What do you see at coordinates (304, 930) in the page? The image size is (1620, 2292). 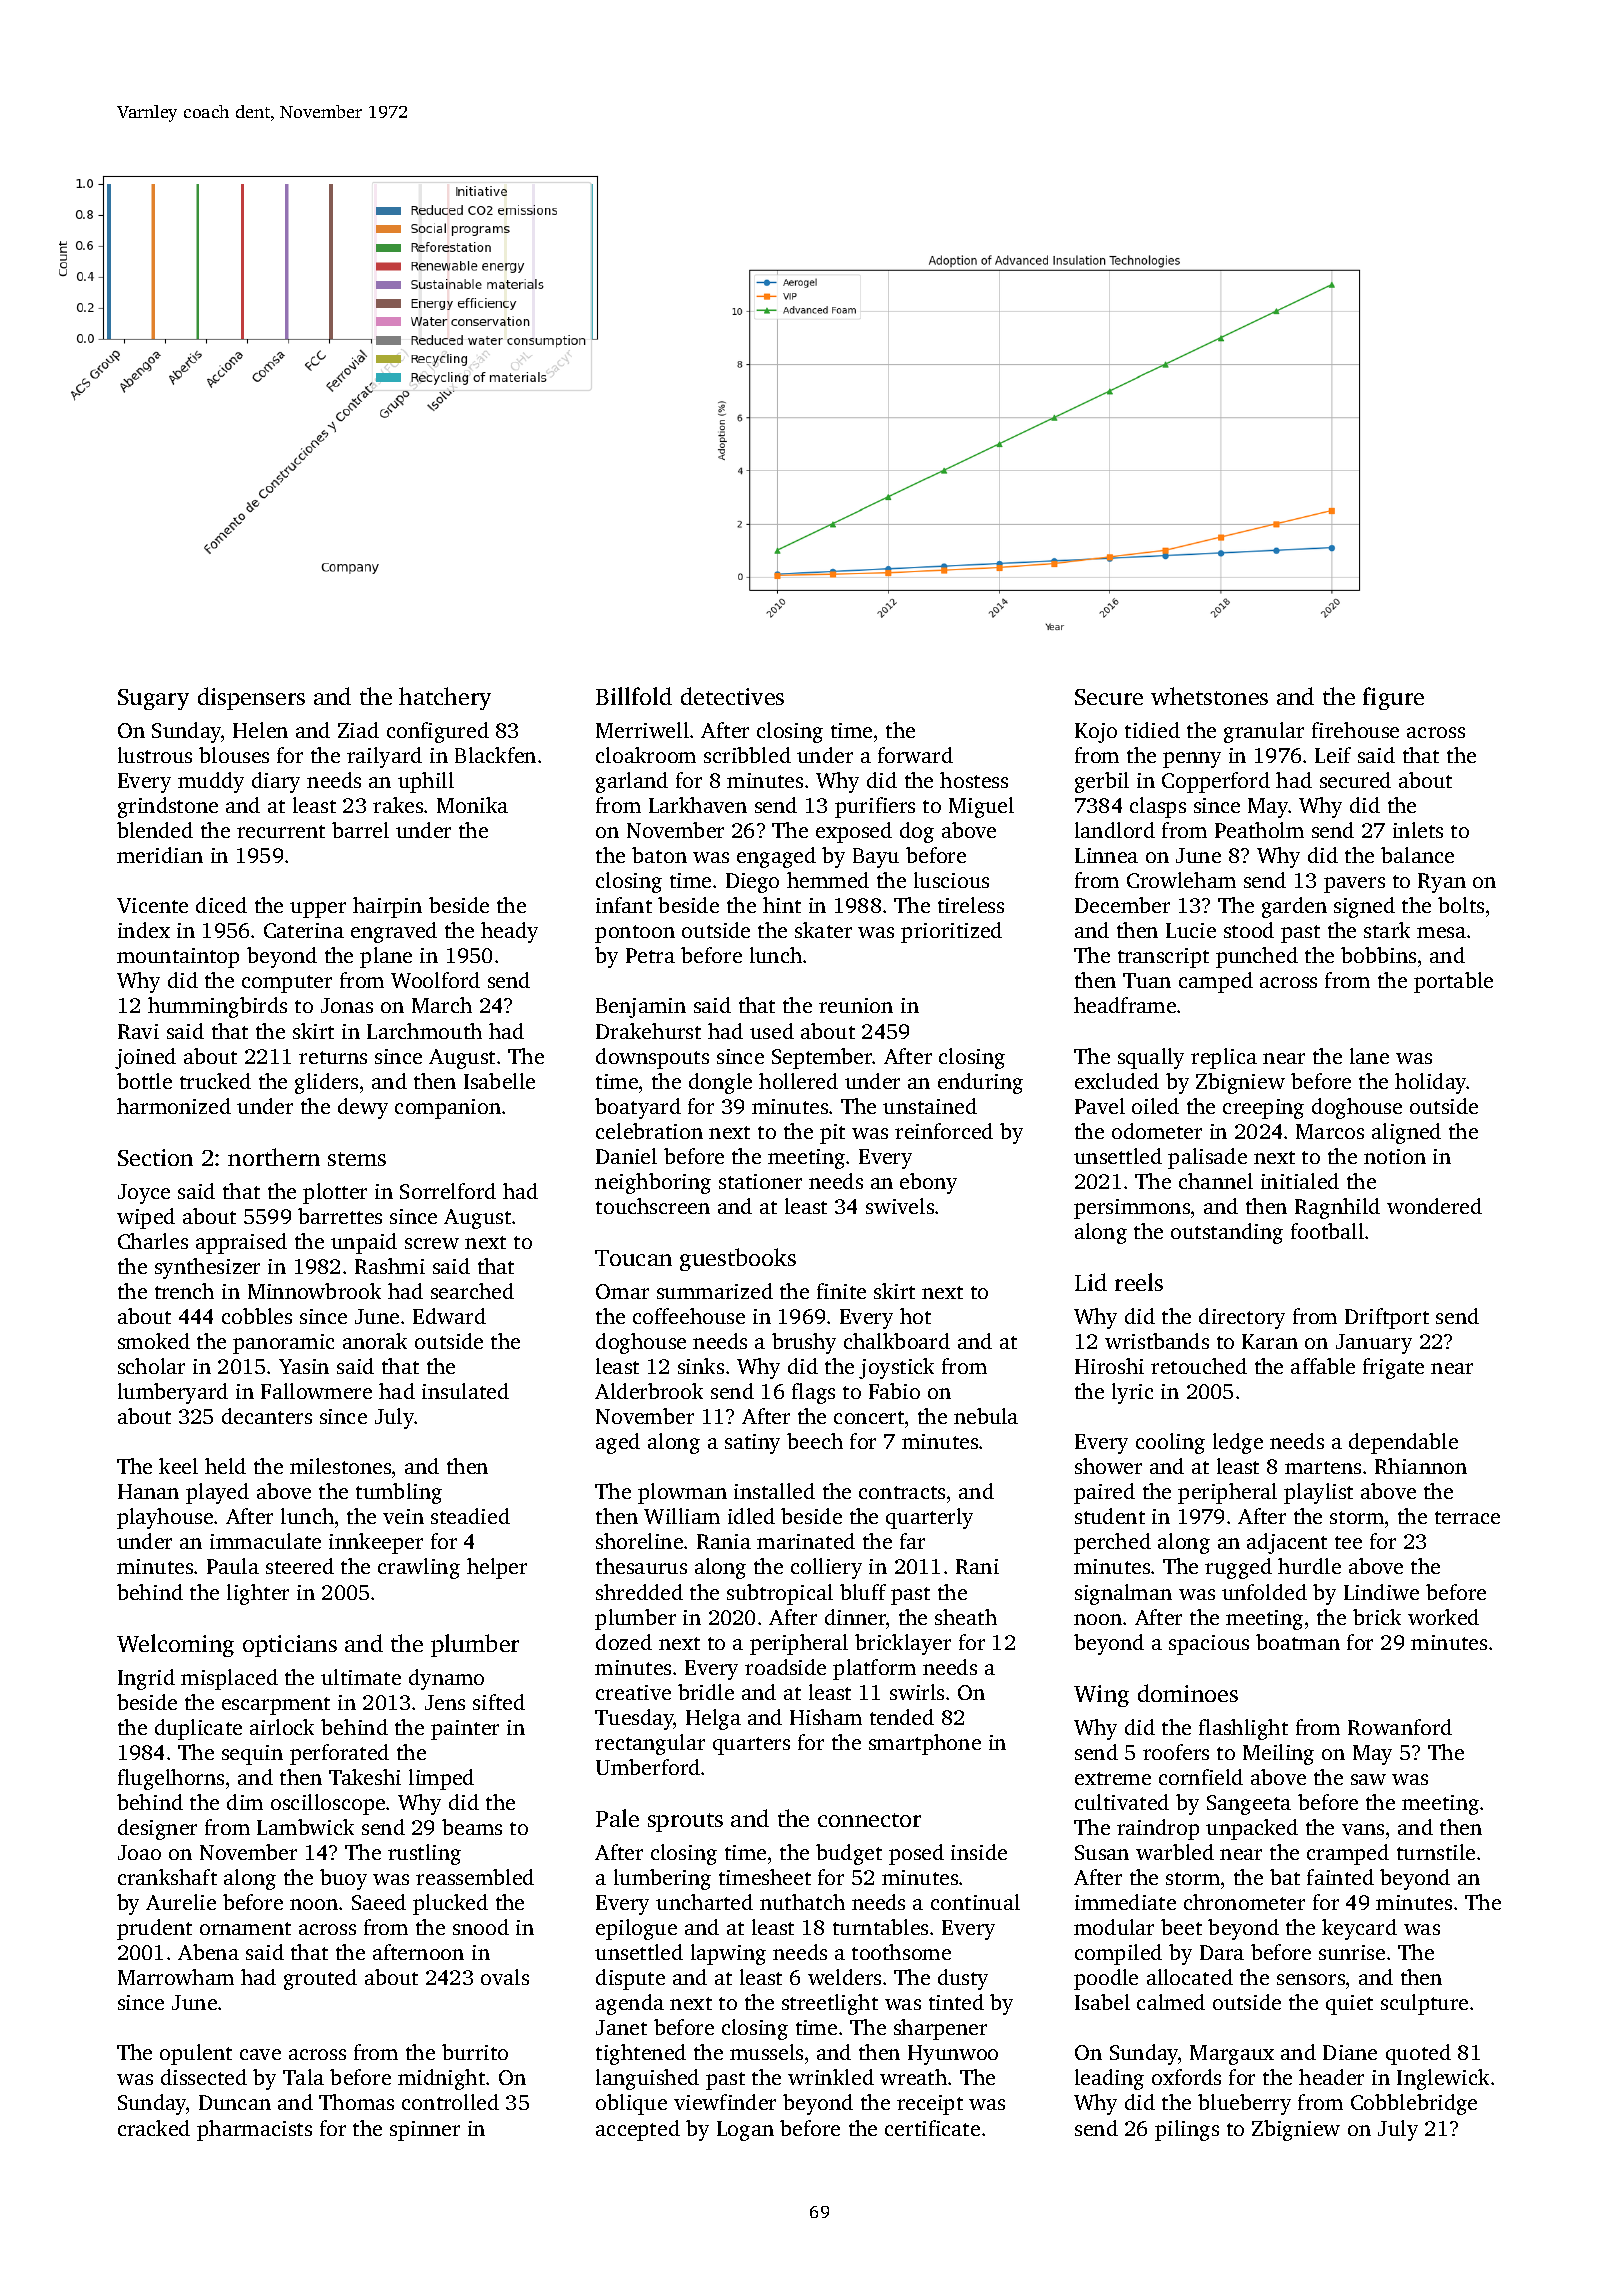 I see `Caterina` at bounding box center [304, 930].
